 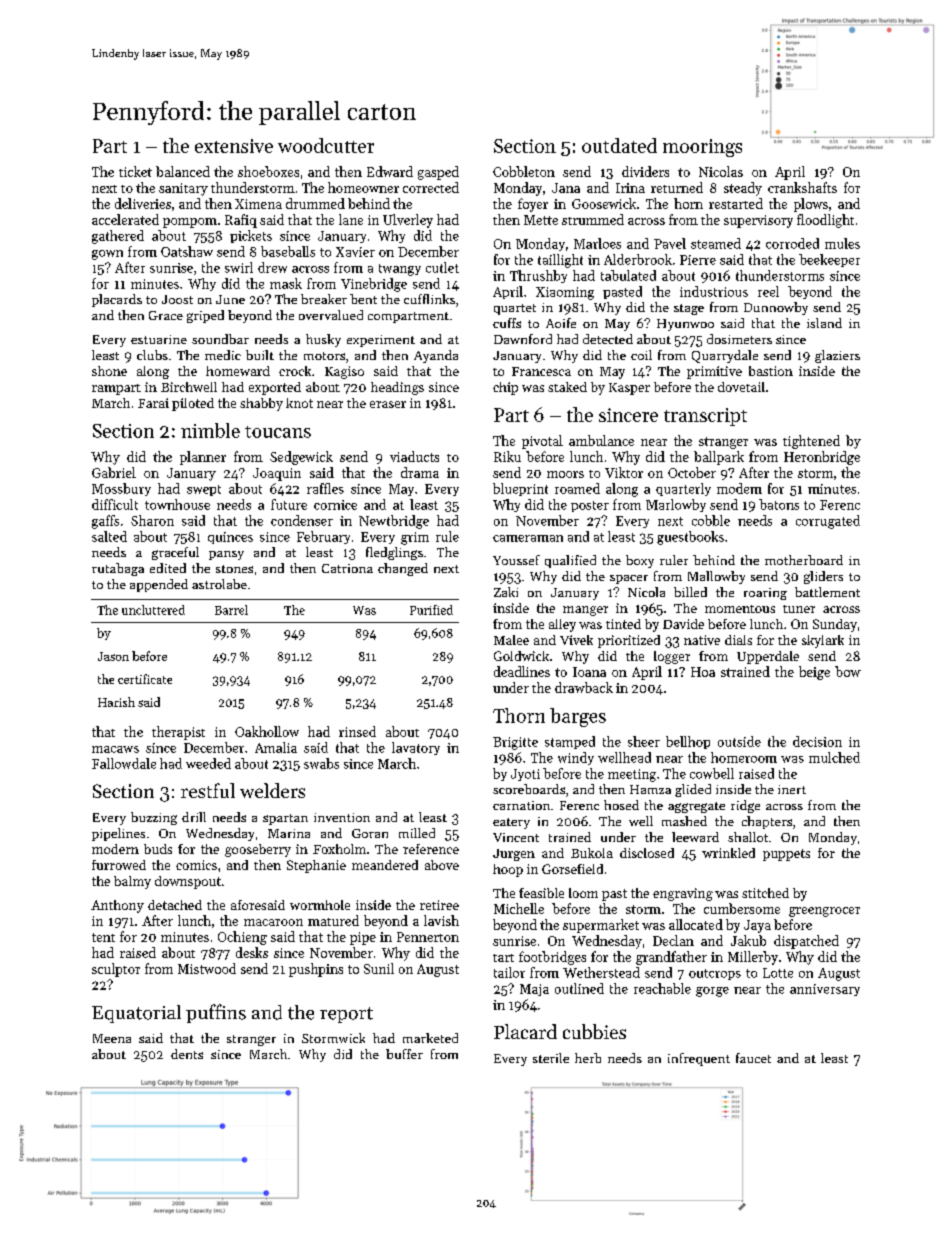 I want to click on skylark, so click(x=823, y=641).
